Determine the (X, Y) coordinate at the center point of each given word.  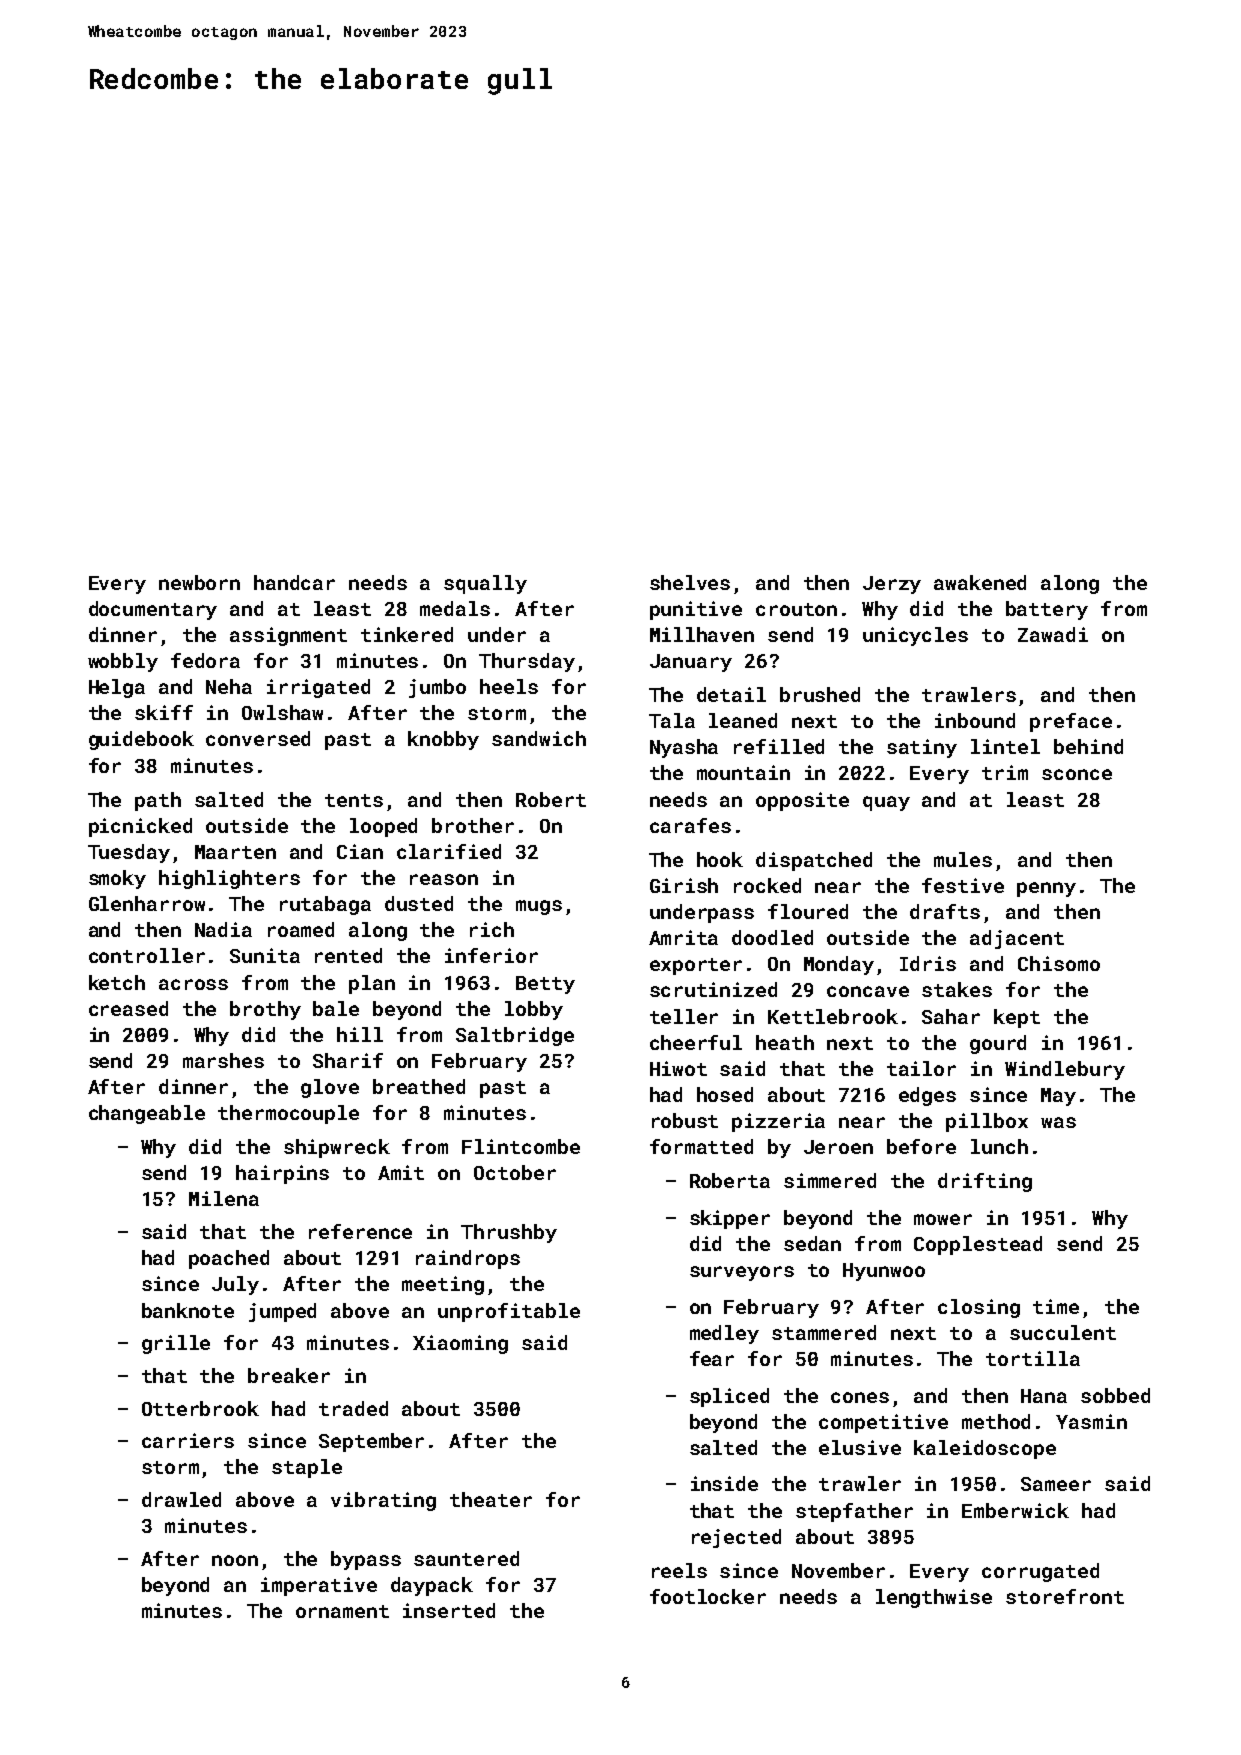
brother (473, 825)
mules (963, 859)
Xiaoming (460, 1344)
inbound (975, 720)
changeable (147, 1114)
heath (785, 1042)
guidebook (141, 740)
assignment (288, 636)
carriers (188, 1440)
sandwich (539, 738)
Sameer (1056, 1484)
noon (235, 1560)
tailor (921, 1068)
